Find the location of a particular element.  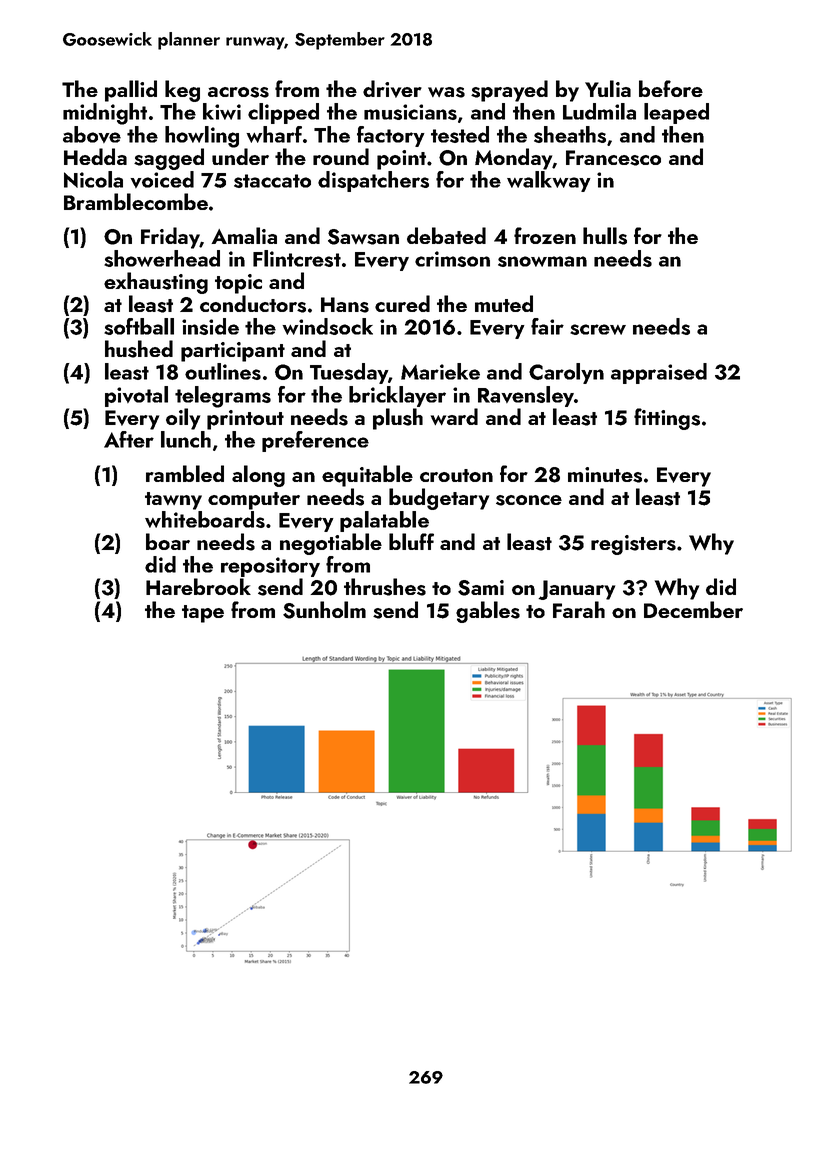

sprayed is located at coordinates (509, 91).
